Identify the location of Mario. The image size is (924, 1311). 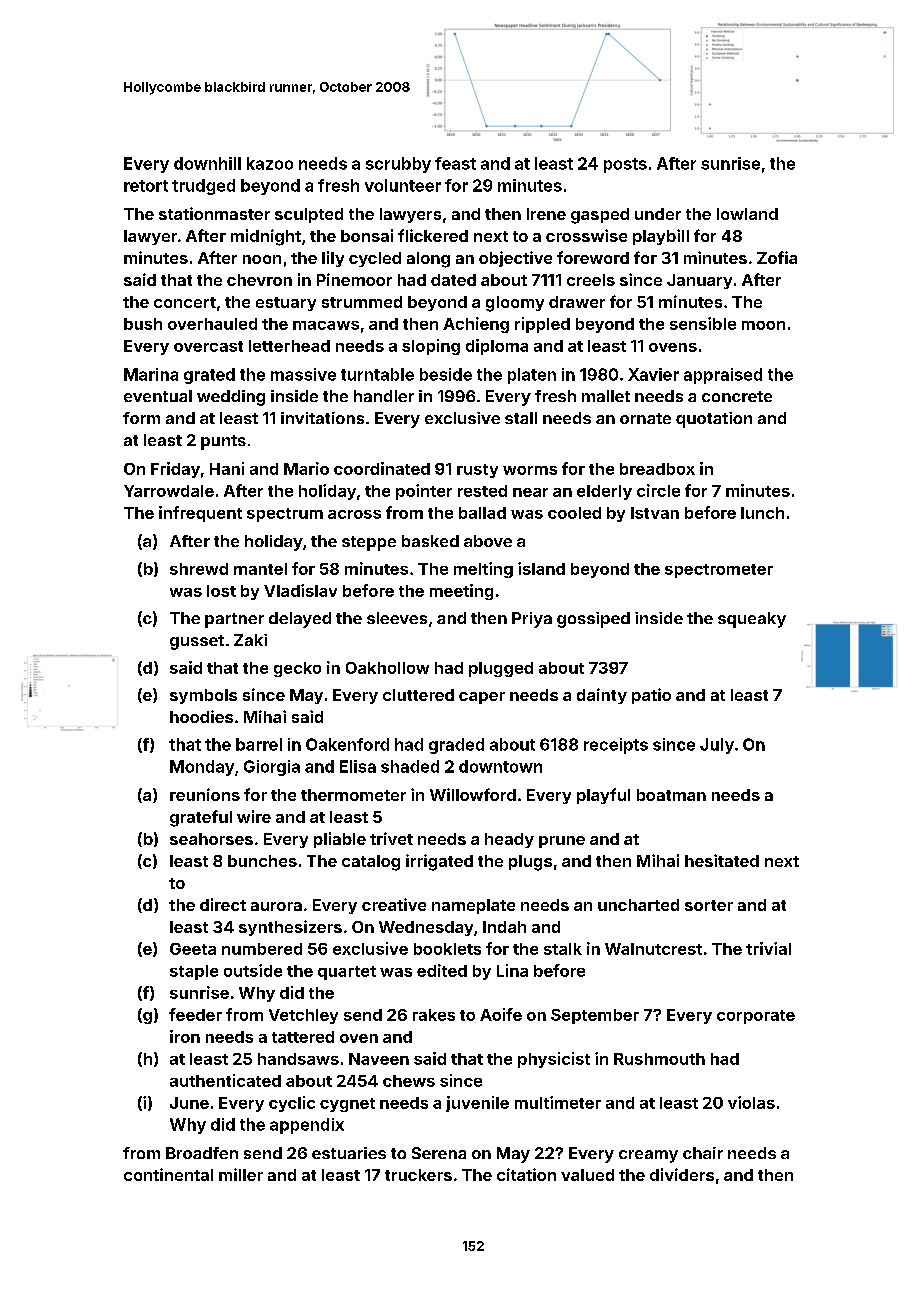
(306, 468).
